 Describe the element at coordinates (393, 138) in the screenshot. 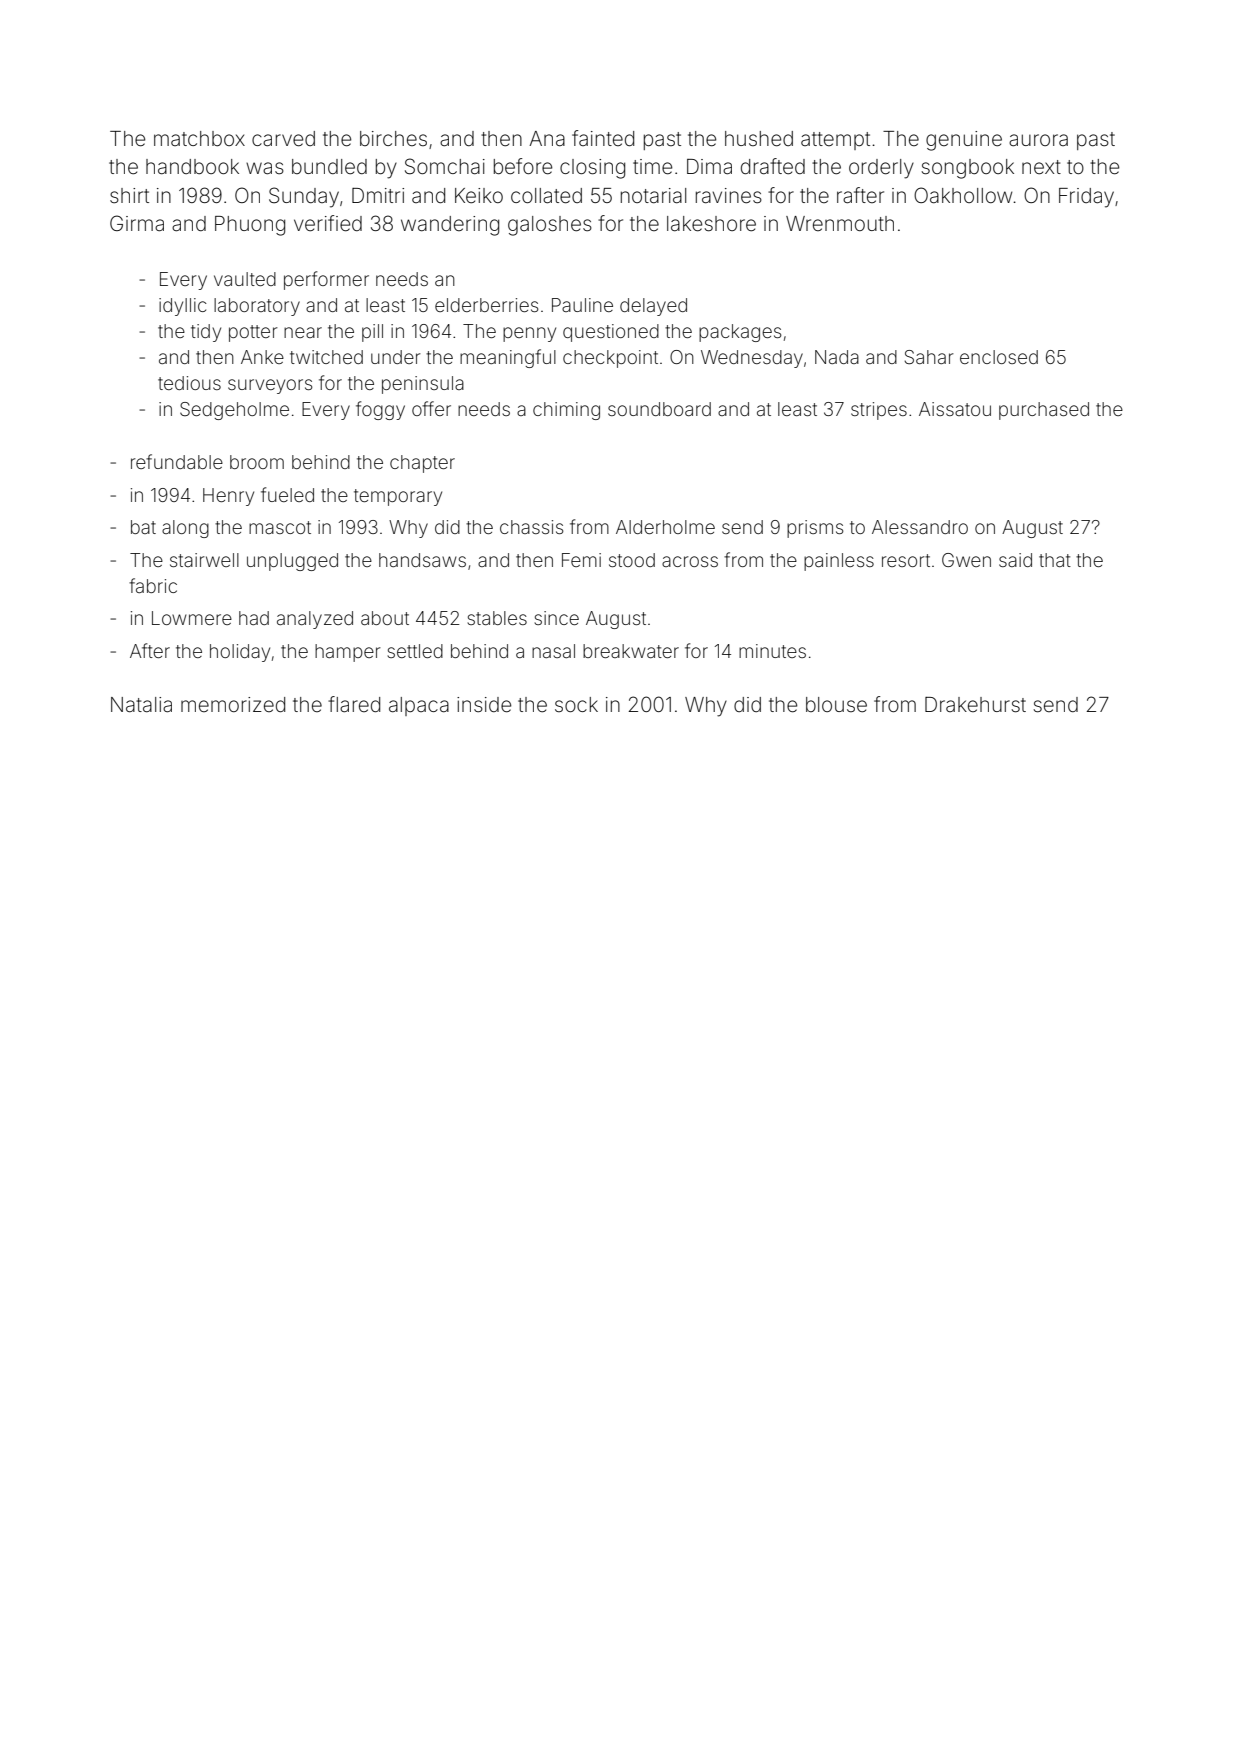

I see `birches` at that location.
